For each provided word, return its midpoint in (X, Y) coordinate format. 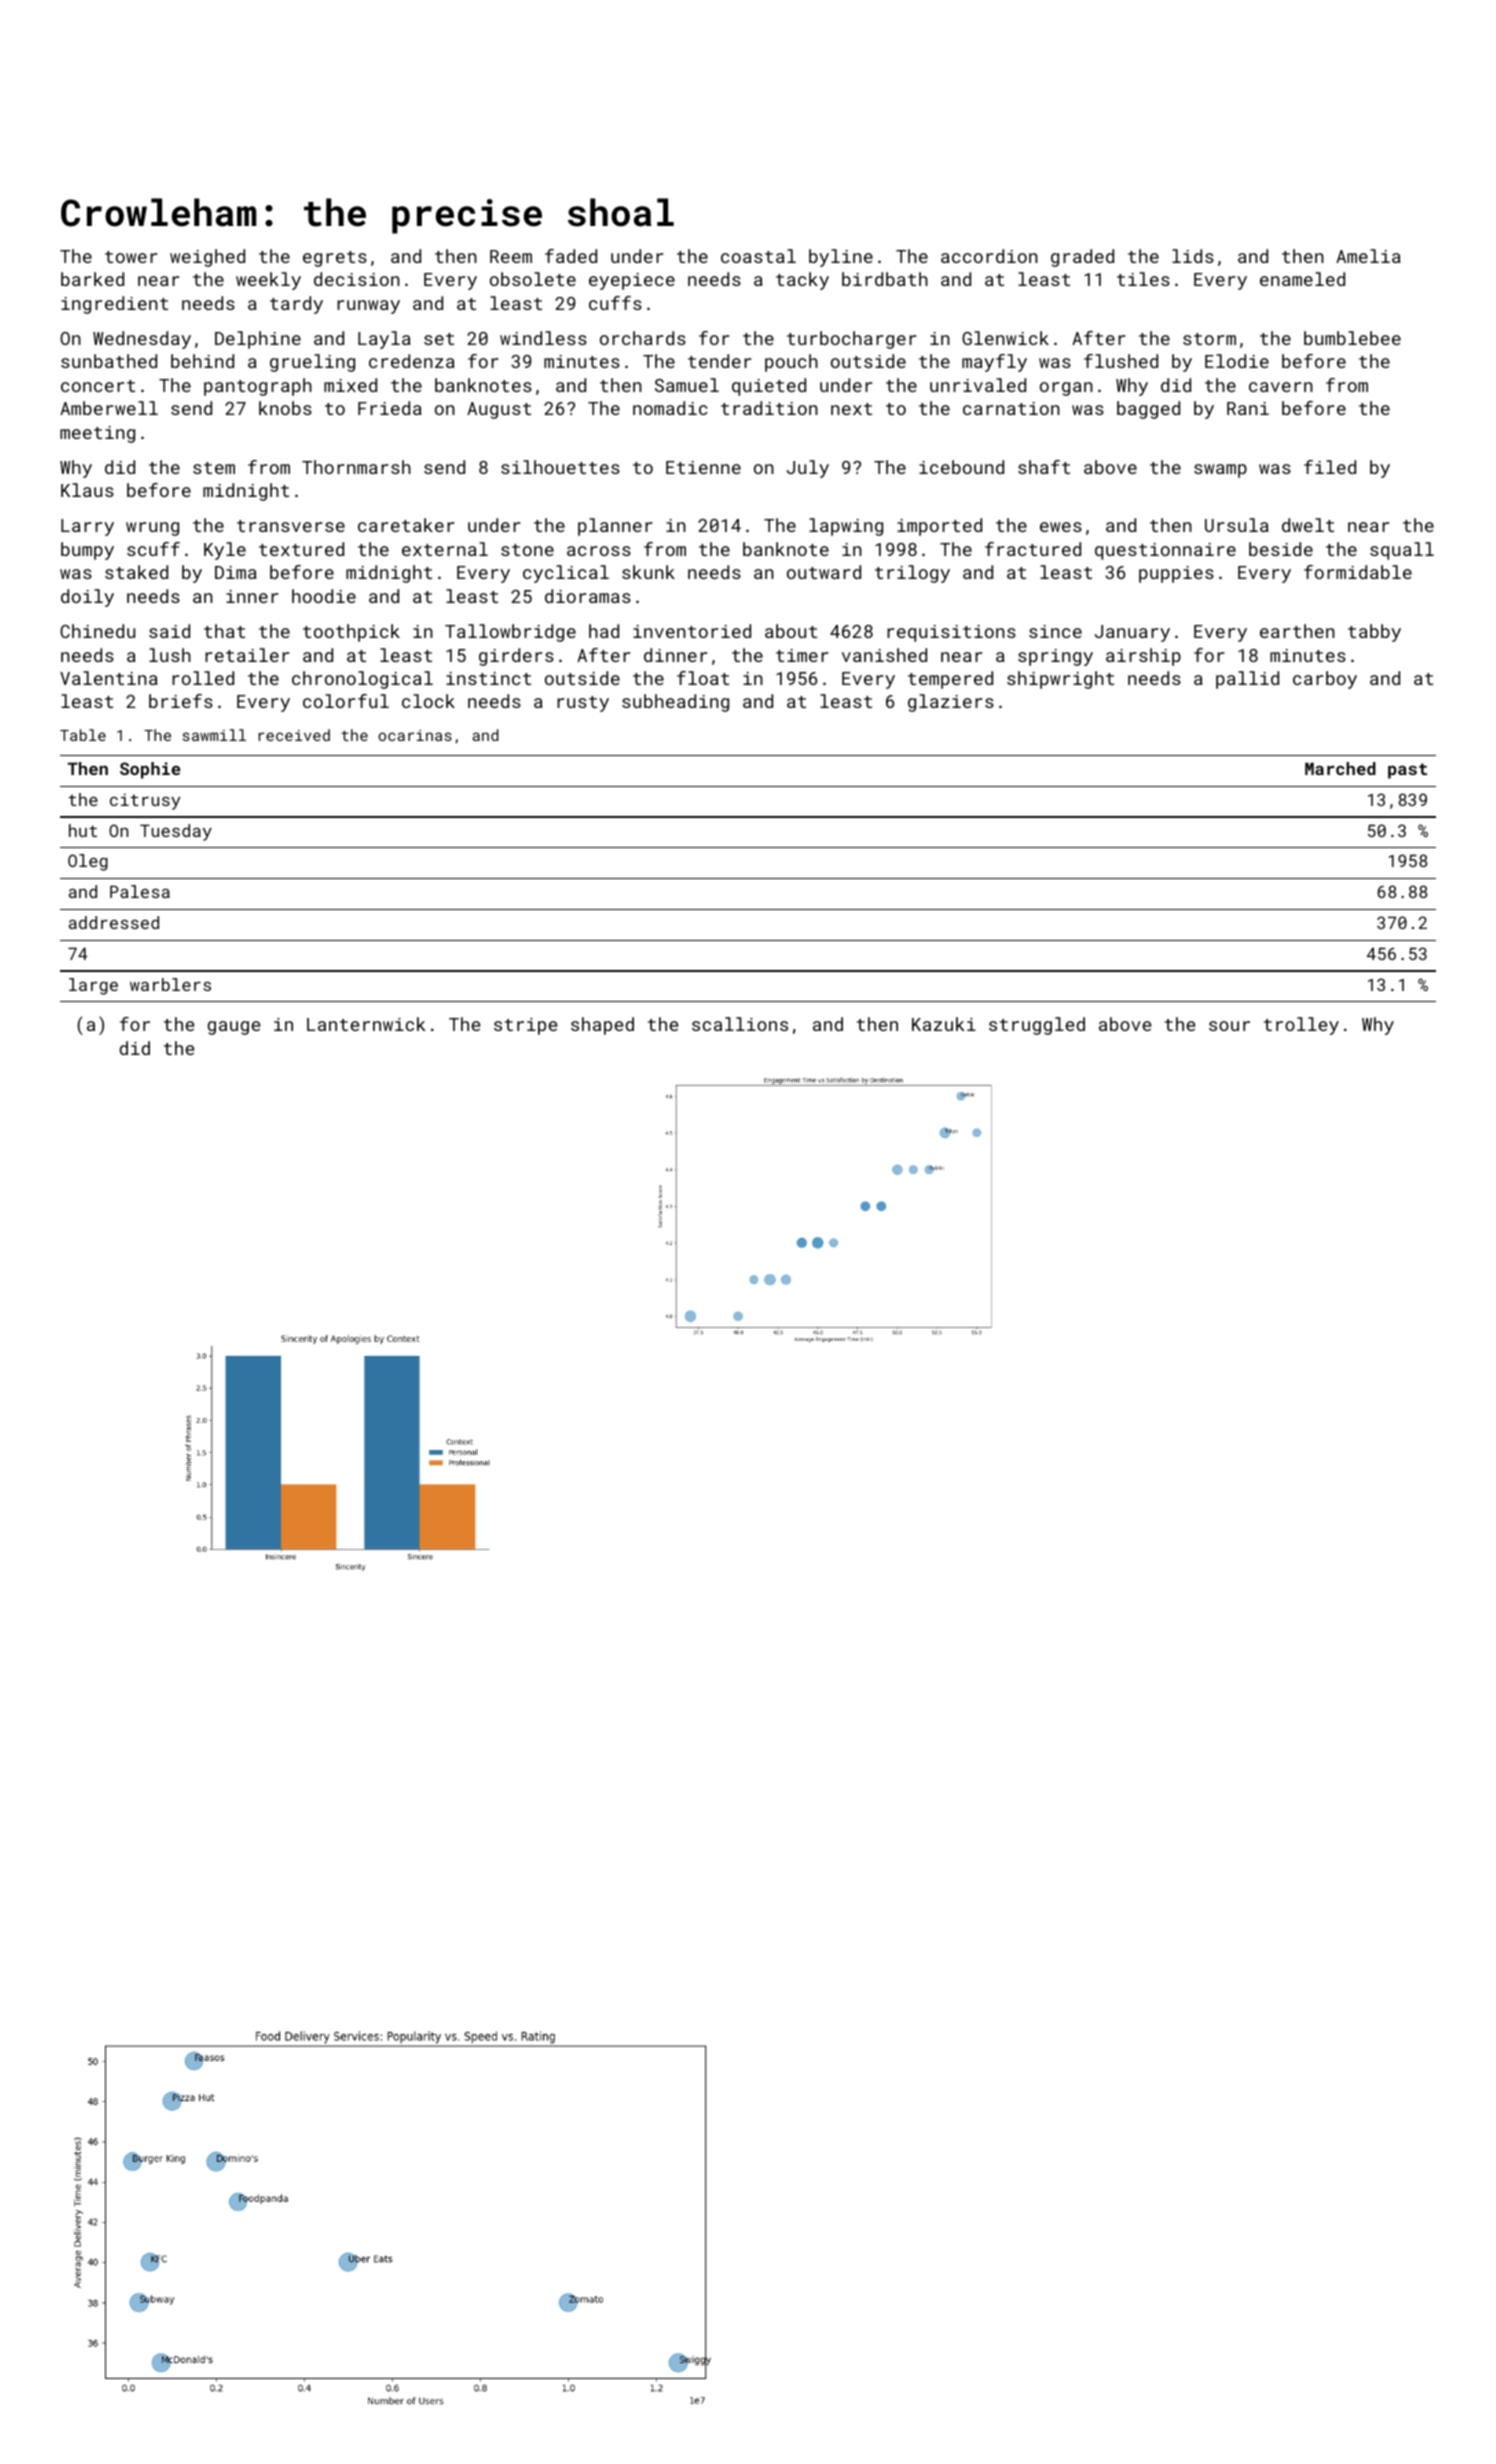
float (703, 678)
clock (428, 701)
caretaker (406, 525)
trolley (1301, 1026)
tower (131, 257)
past (1407, 771)
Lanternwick (366, 1024)
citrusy (145, 801)
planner (615, 527)
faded (571, 256)
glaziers (951, 703)
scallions (740, 1024)
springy (1055, 657)
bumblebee (1352, 338)
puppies (1176, 574)
